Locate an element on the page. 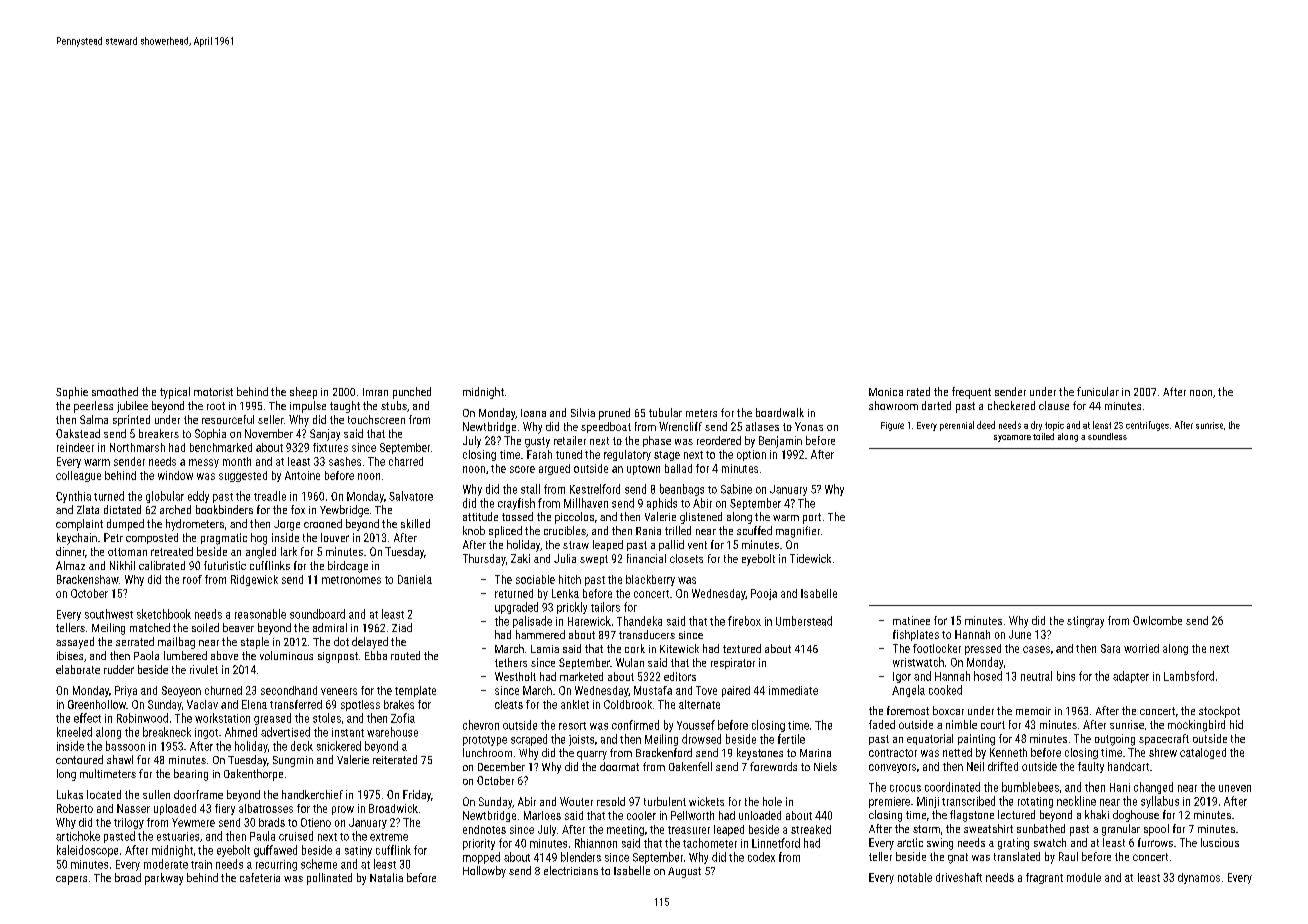 This page has width=1308, height=924. artichoke is located at coordinates (78, 836).
